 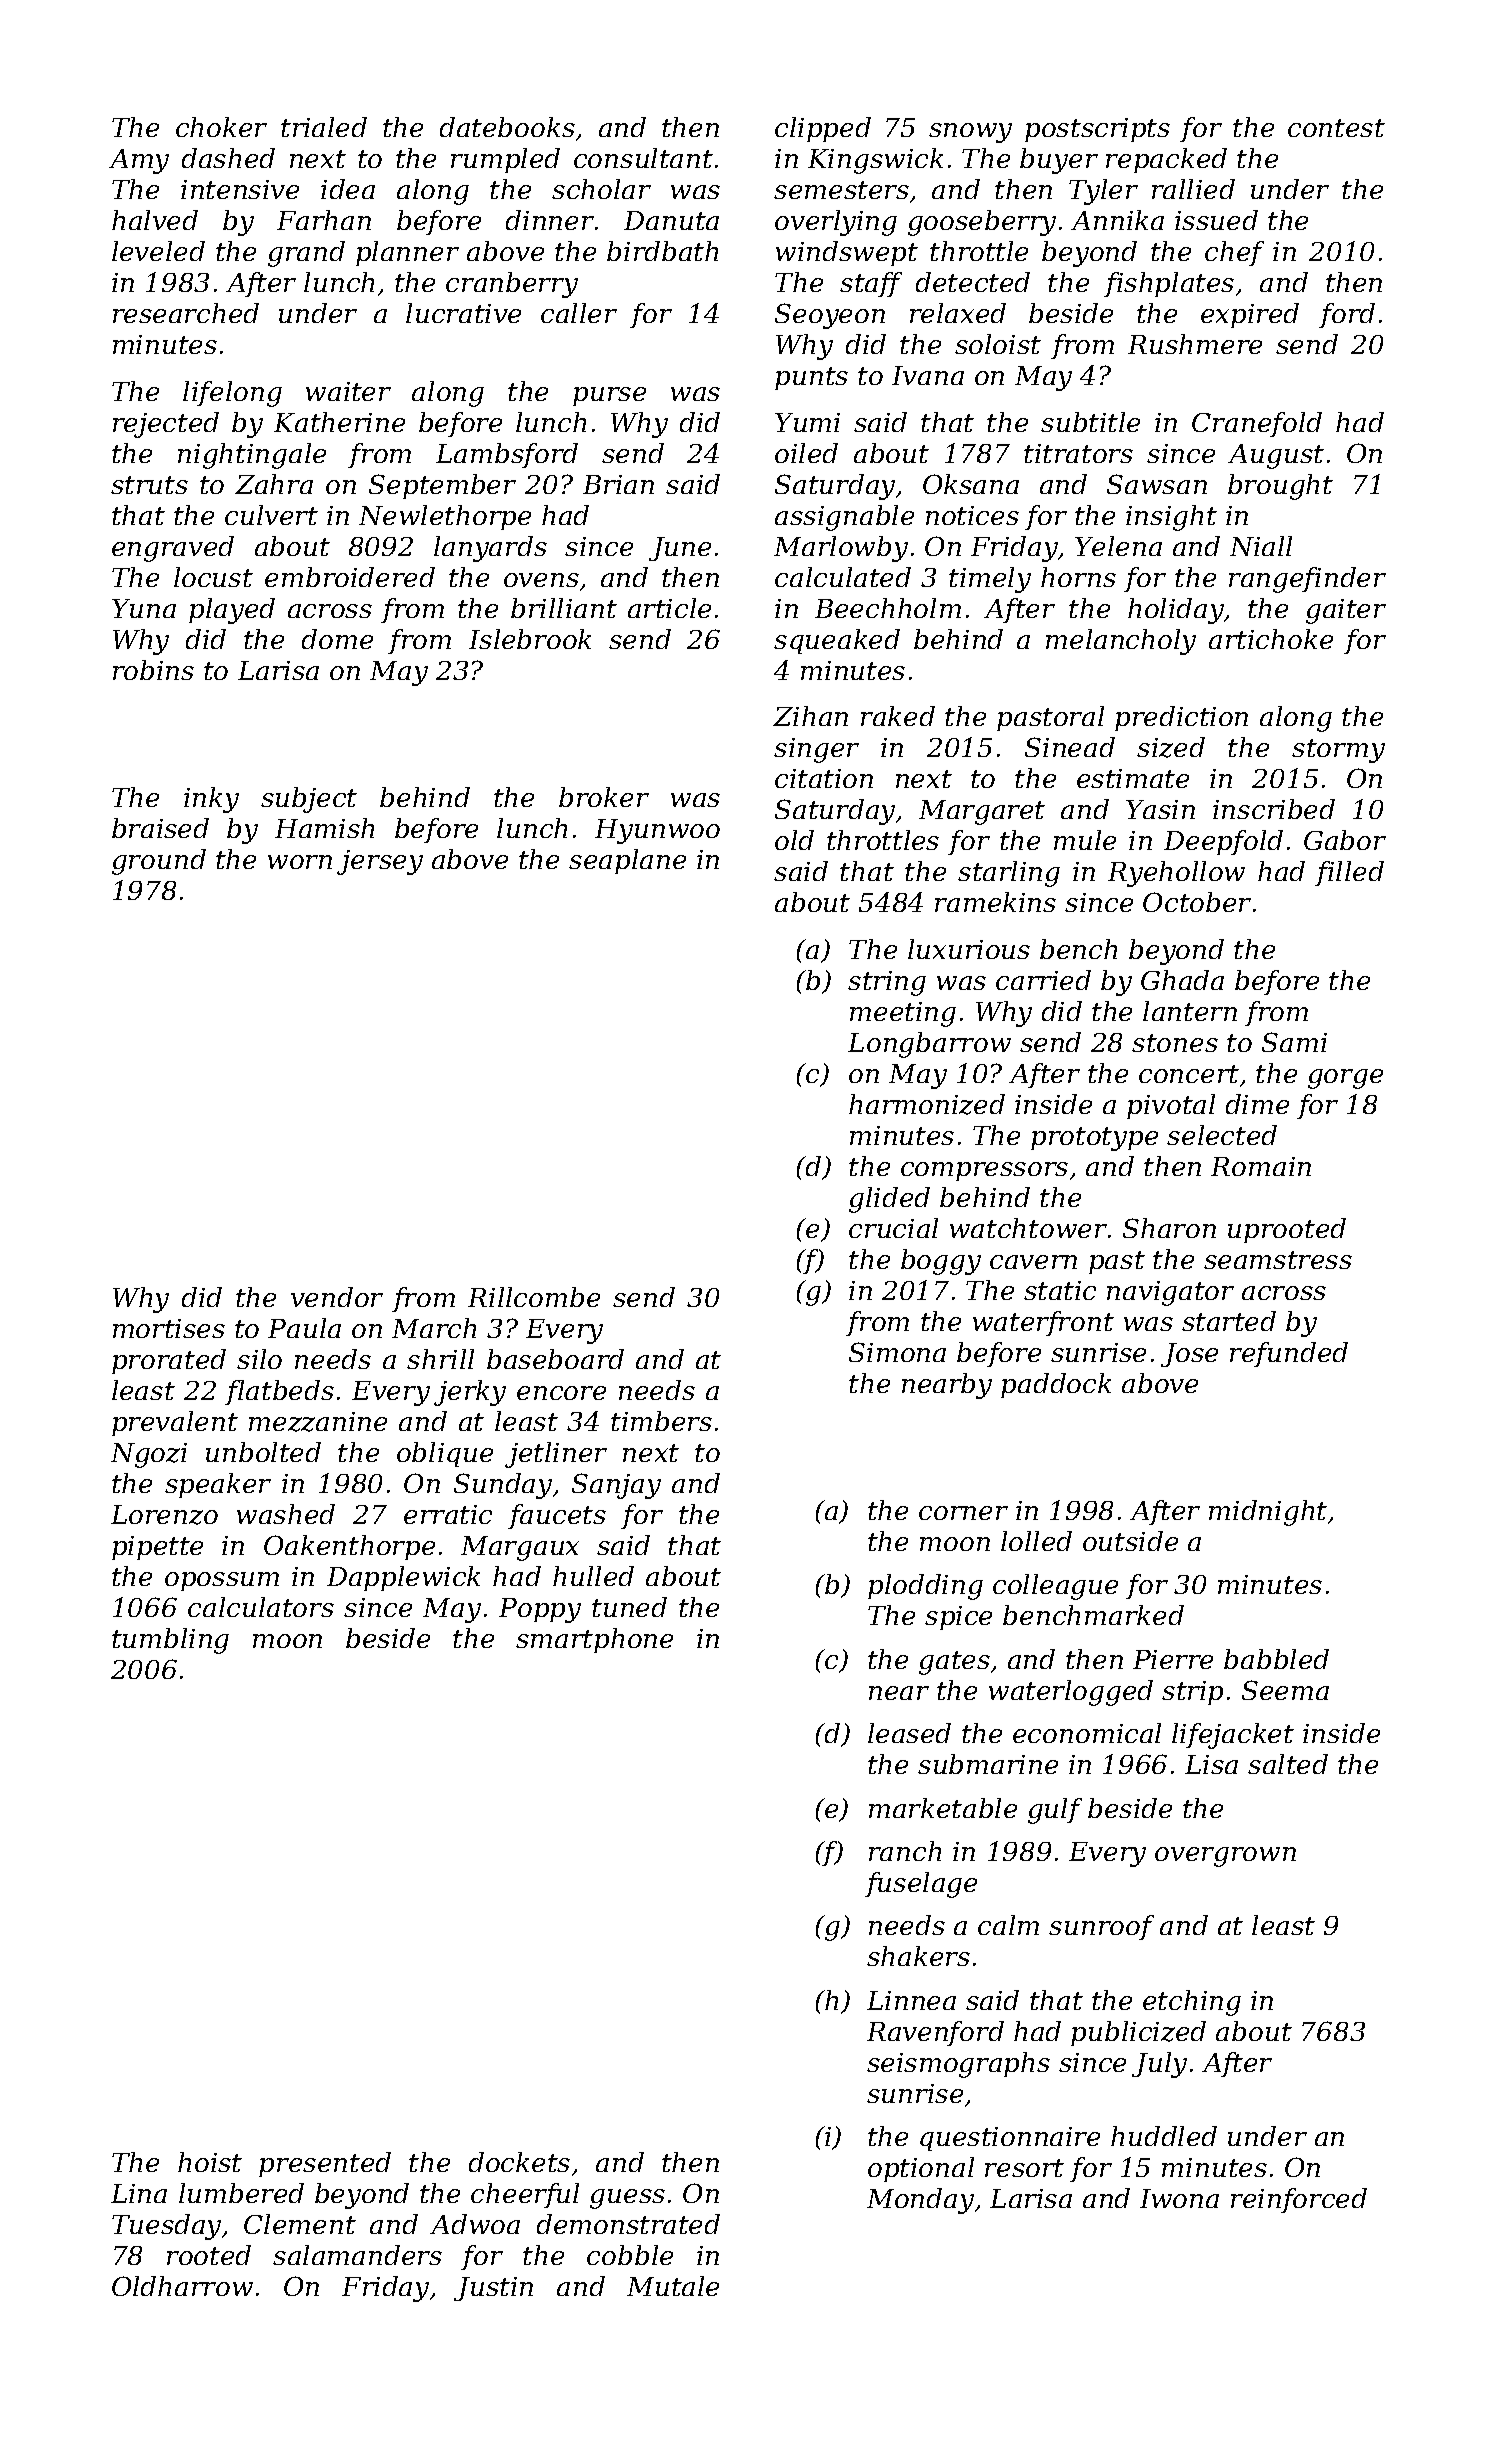 I want to click on Mutale, so click(x=673, y=2286).
